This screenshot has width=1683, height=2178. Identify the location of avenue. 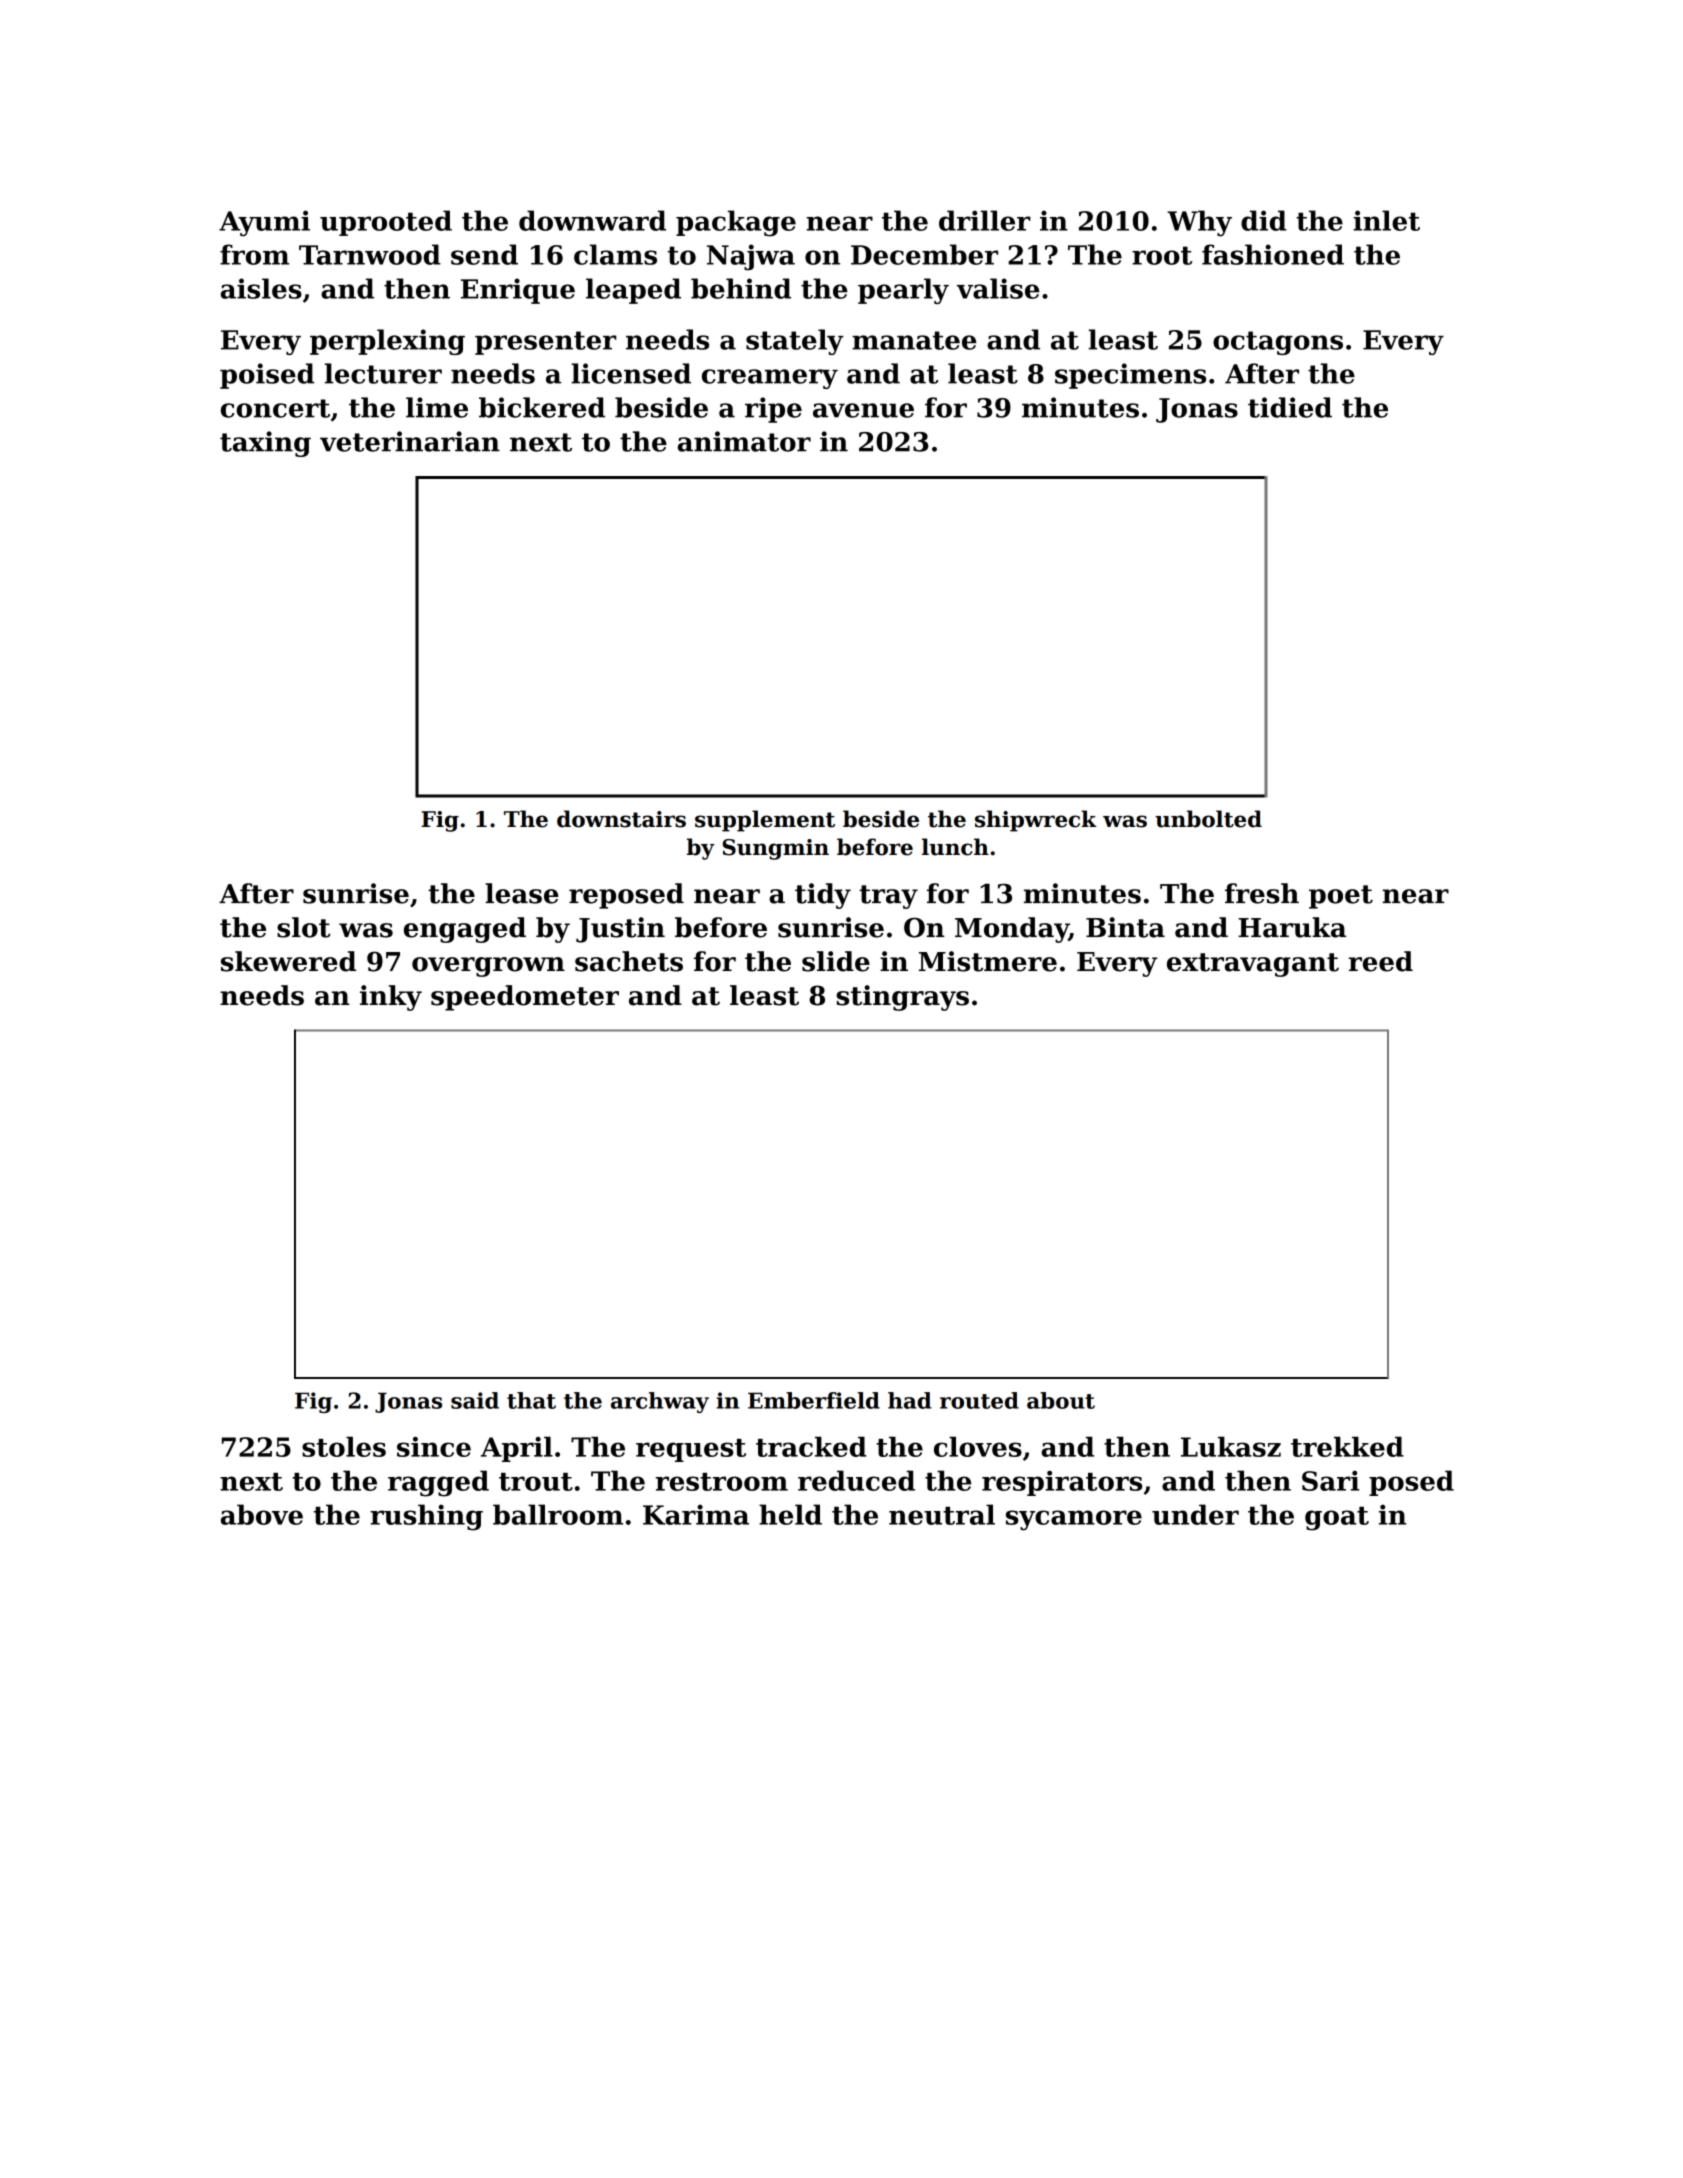
(863, 410).
